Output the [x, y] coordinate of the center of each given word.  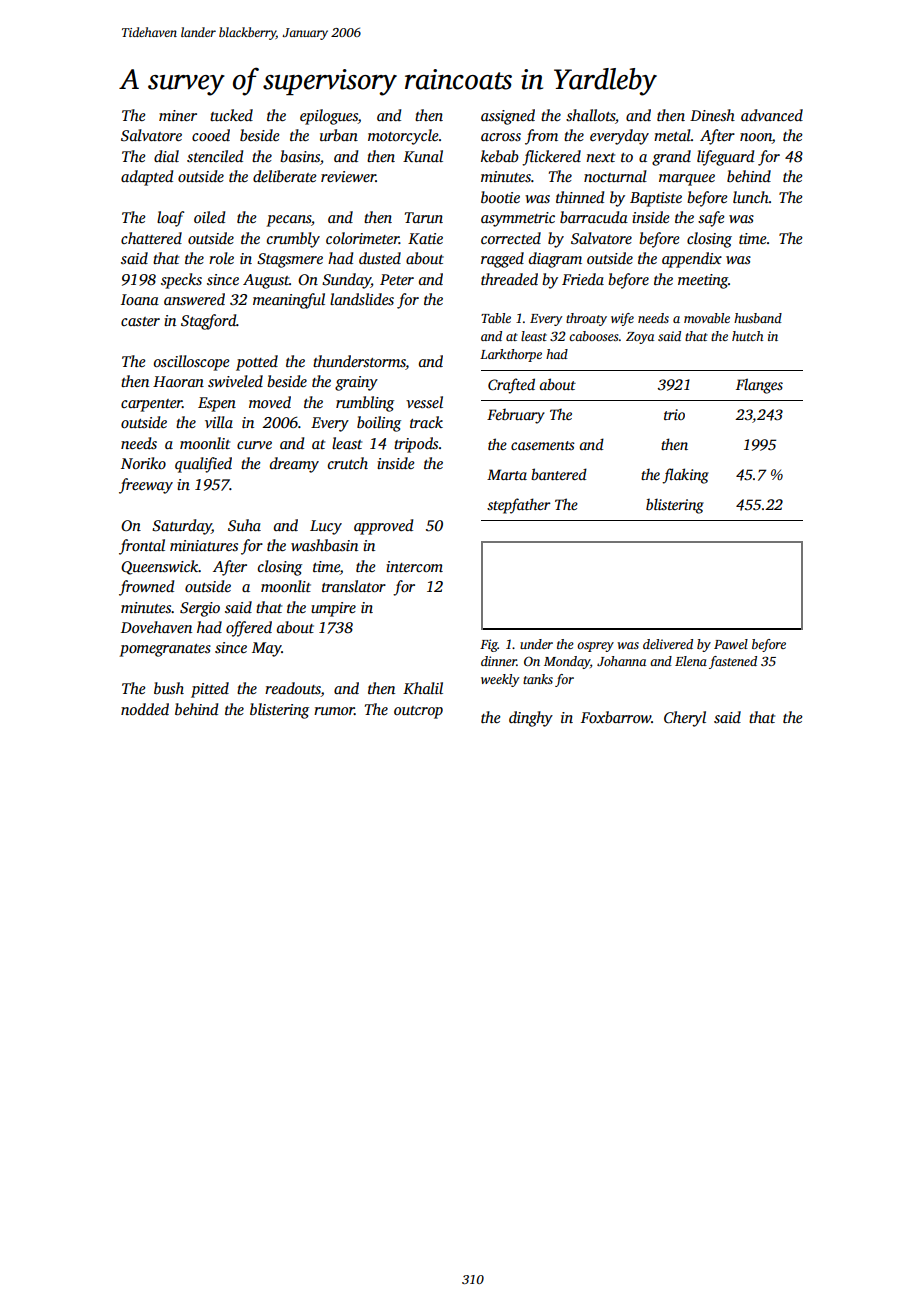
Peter [397, 279]
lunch [751, 197]
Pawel [731, 644]
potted [257, 363]
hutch [747, 336]
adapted [147, 178]
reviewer [348, 176]
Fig [489, 645]
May [267, 649]
